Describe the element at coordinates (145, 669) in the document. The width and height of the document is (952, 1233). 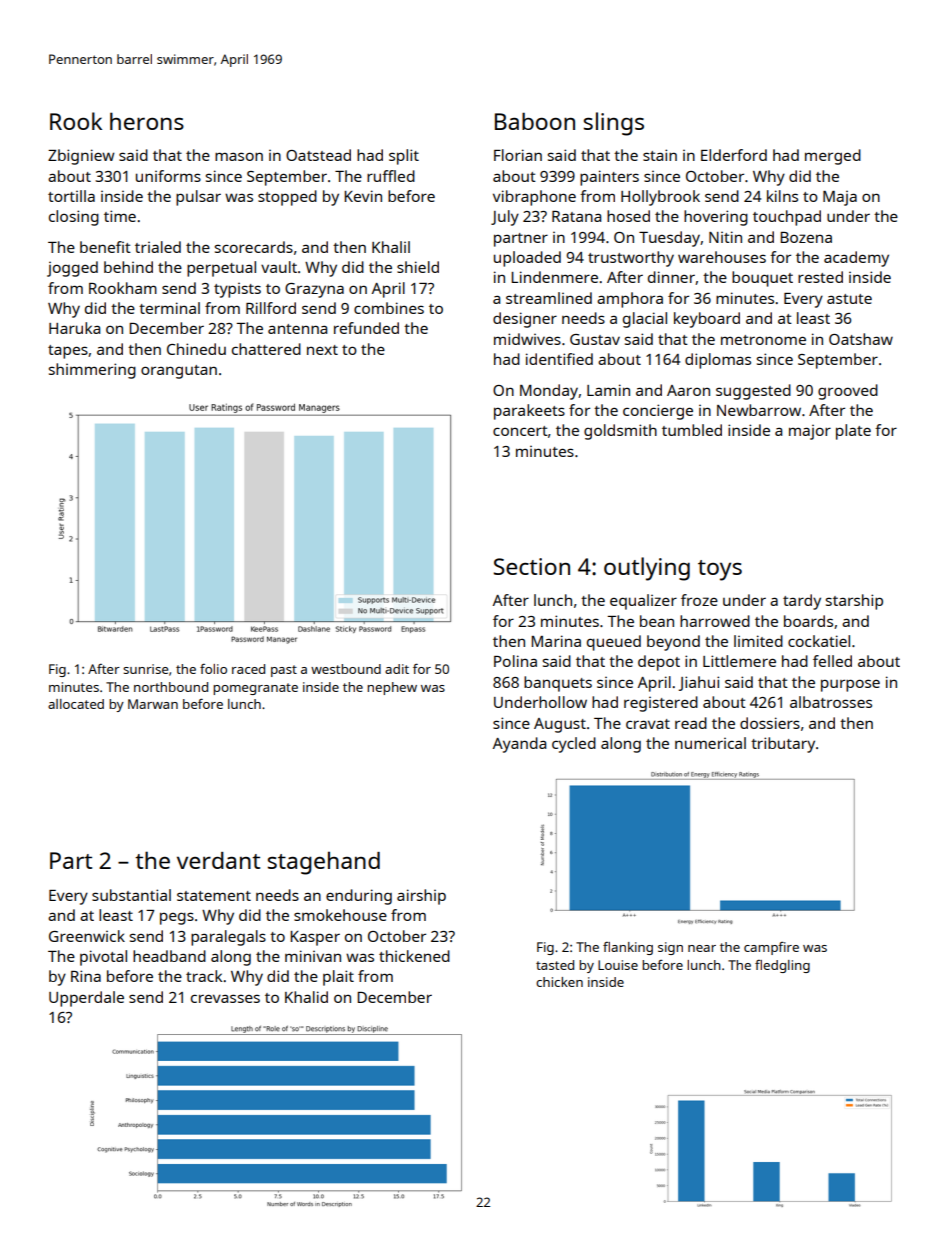
I see `sunrise` at that location.
